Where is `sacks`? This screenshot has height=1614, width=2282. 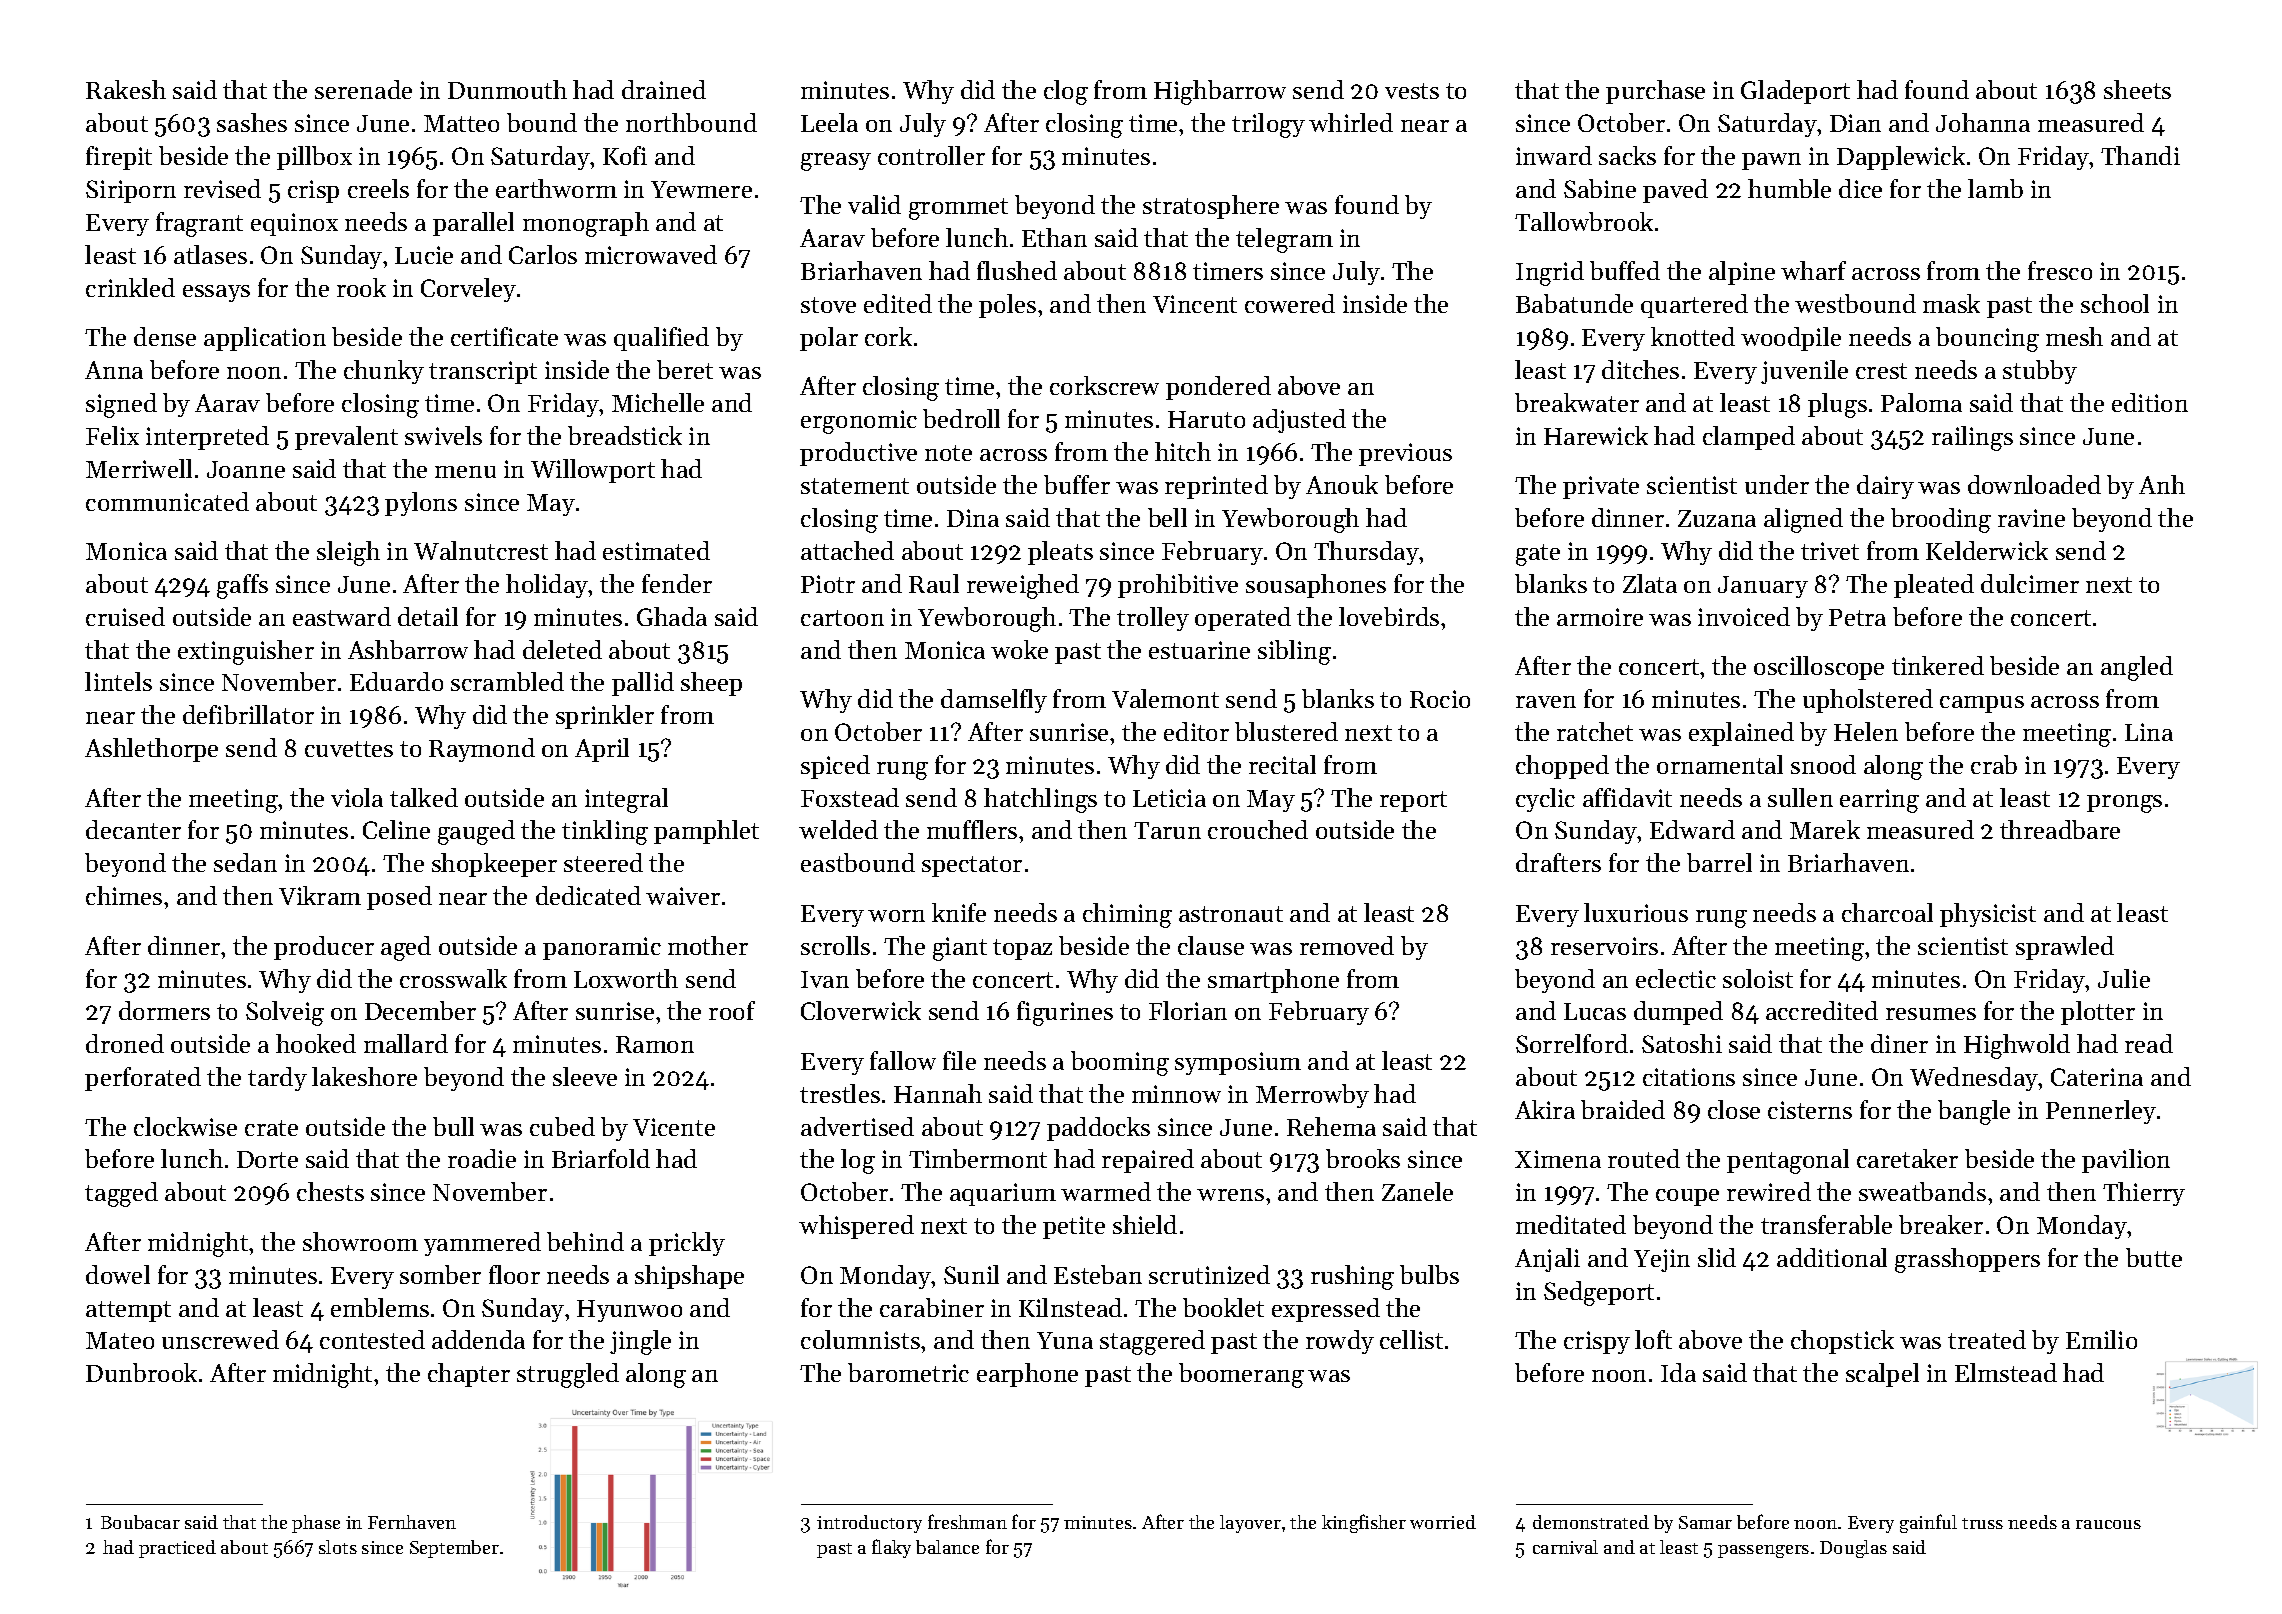 sacks is located at coordinates (1627, 155).
